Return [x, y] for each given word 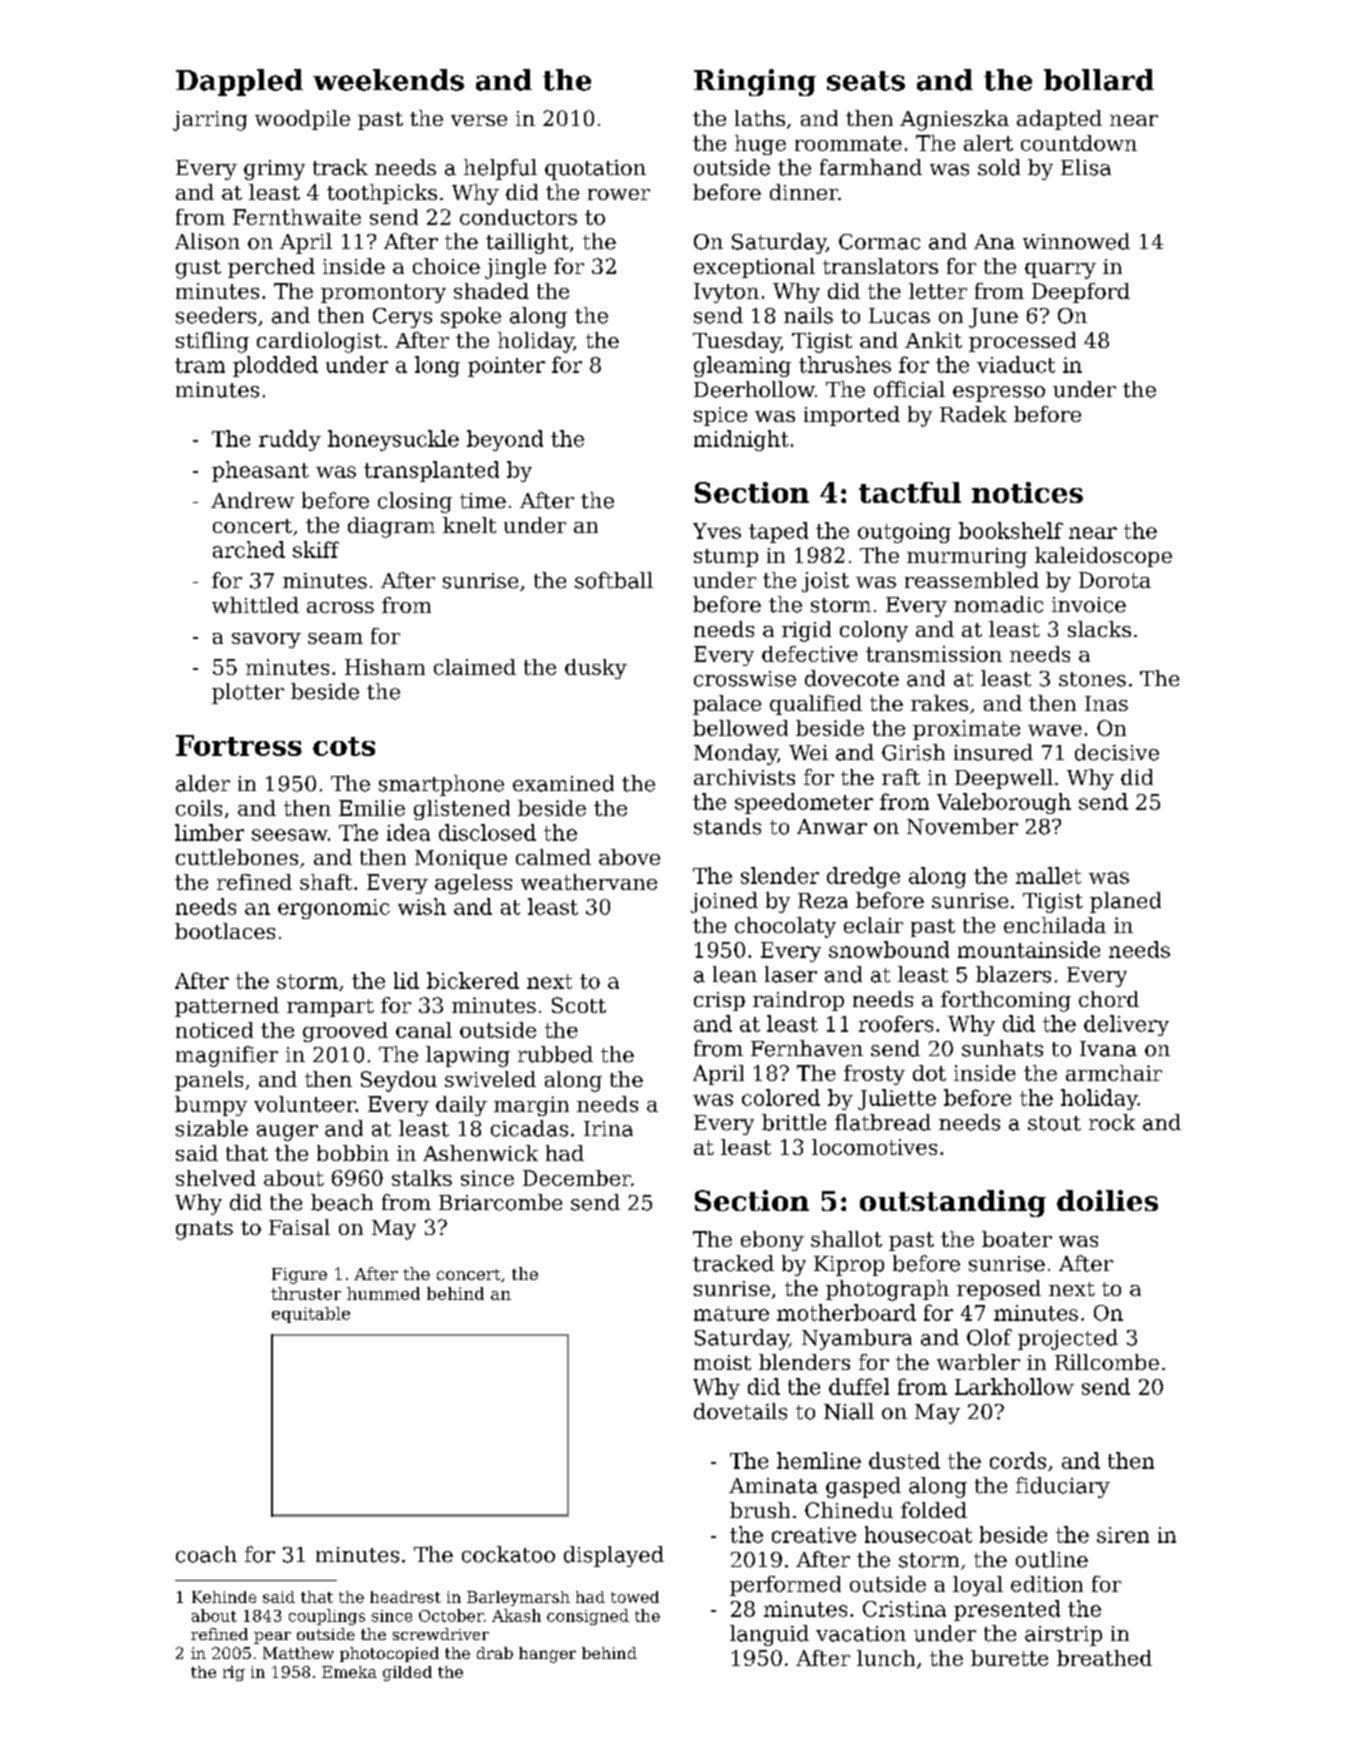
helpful [500, 169]
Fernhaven [807, 1048]
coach [206, 1554]
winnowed [1076, 241]
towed [635, 1597]
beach [342, 1202]
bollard [1099, 80]
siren [1123, 1535]
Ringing [755, 82]
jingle [515, 268]
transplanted [431, 471]
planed [1125, 902]
